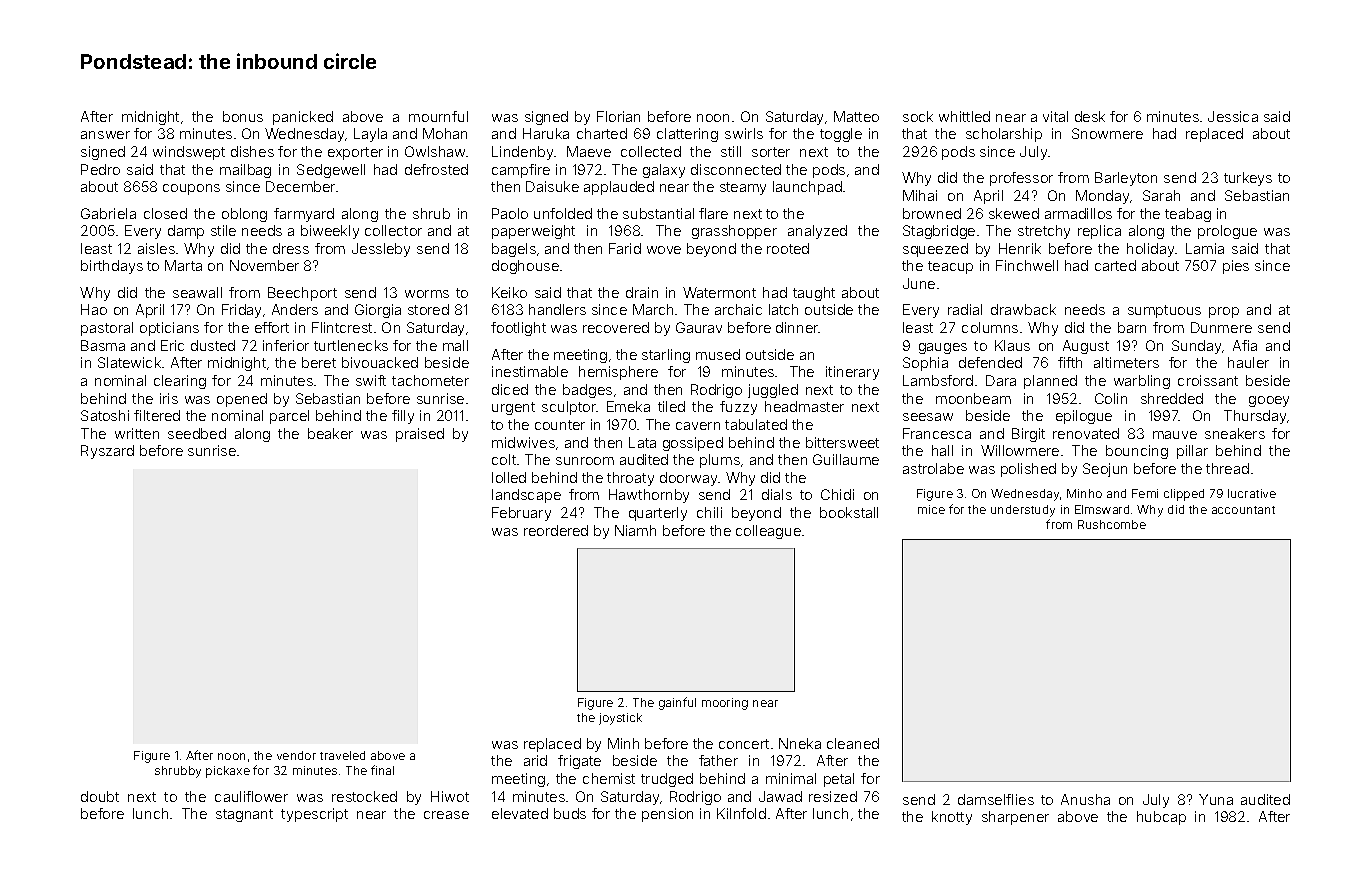 The image size is (1372, 887). I want to click on colleague, so click(768, 532).
